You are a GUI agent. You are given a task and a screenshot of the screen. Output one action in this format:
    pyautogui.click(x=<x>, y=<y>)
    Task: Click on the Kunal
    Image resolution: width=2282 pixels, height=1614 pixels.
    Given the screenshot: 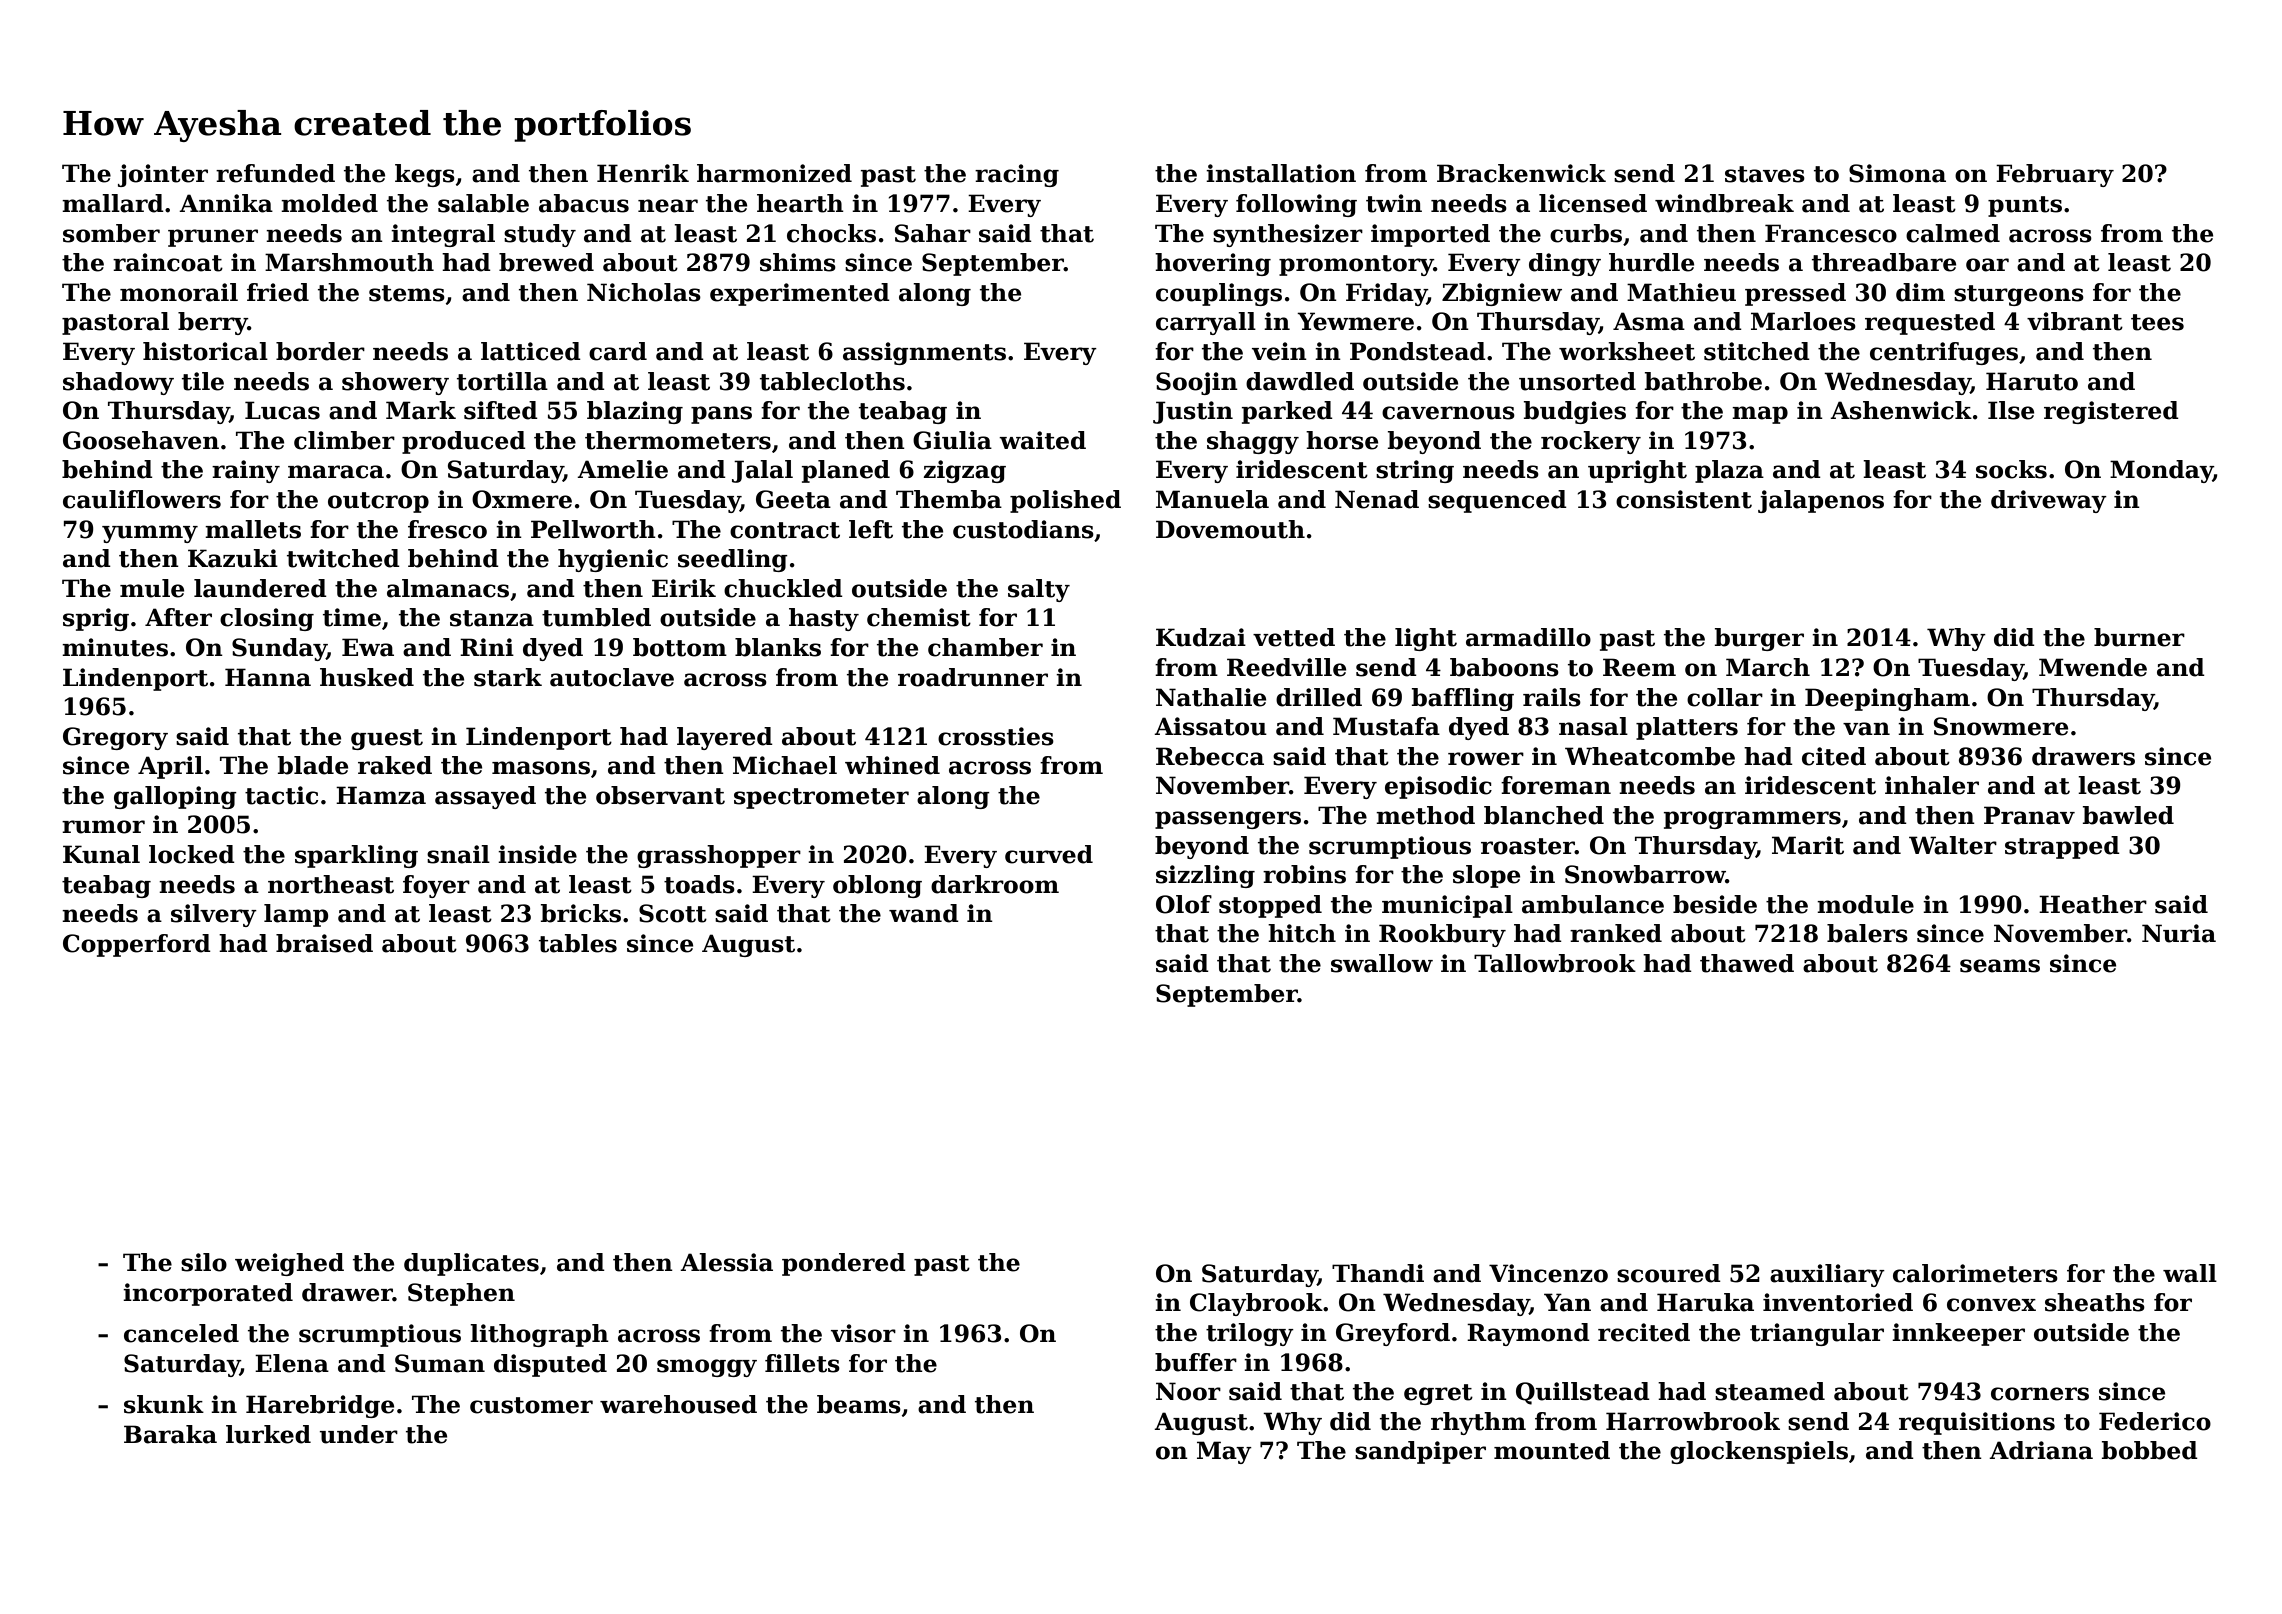 What is the action you would take?
    pyautogui.click(x=101, y=854)
